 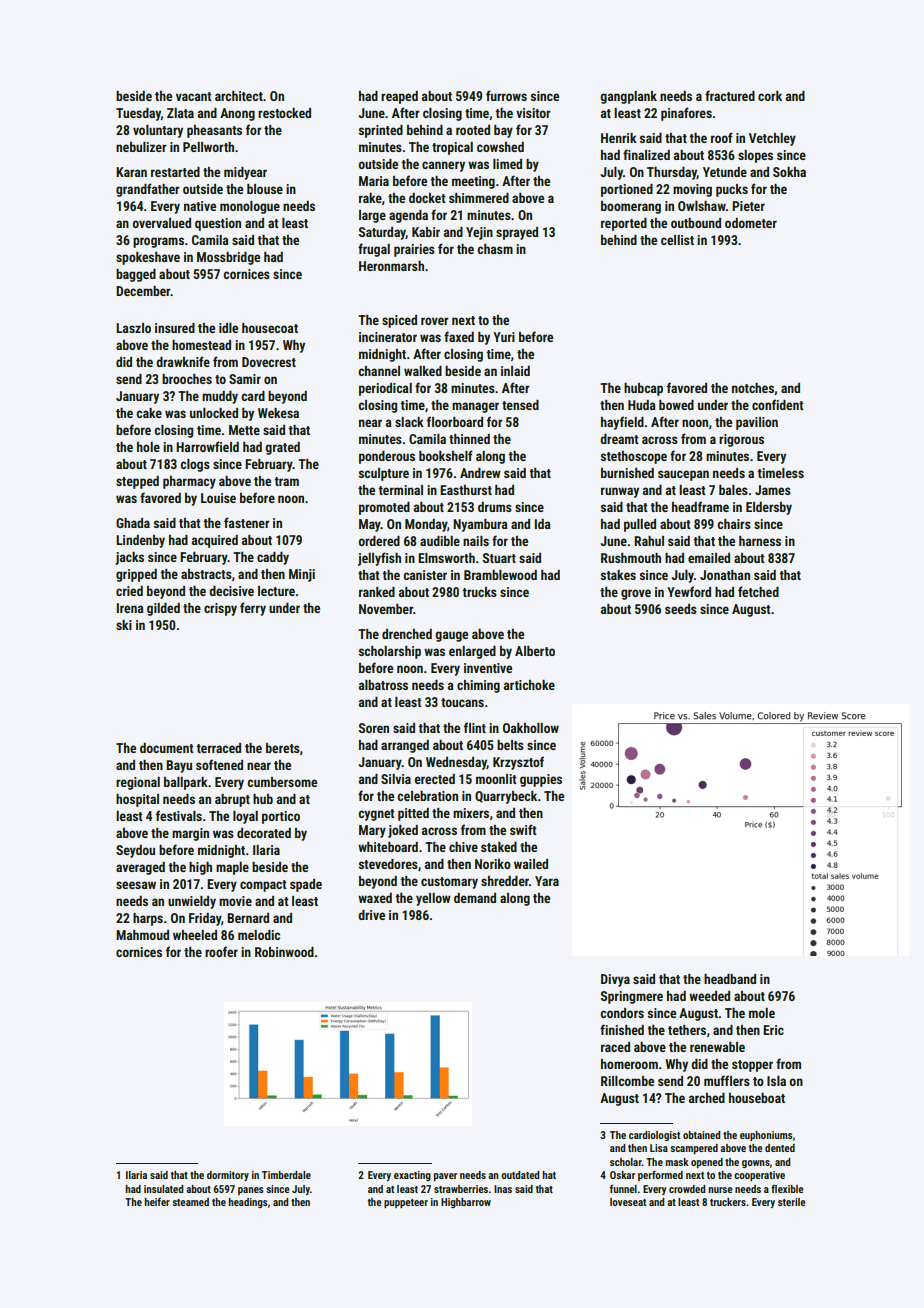 What do you see at coordinates (376, 815) in the page?
I see `cygnet` at bounding box center [376, 815].
